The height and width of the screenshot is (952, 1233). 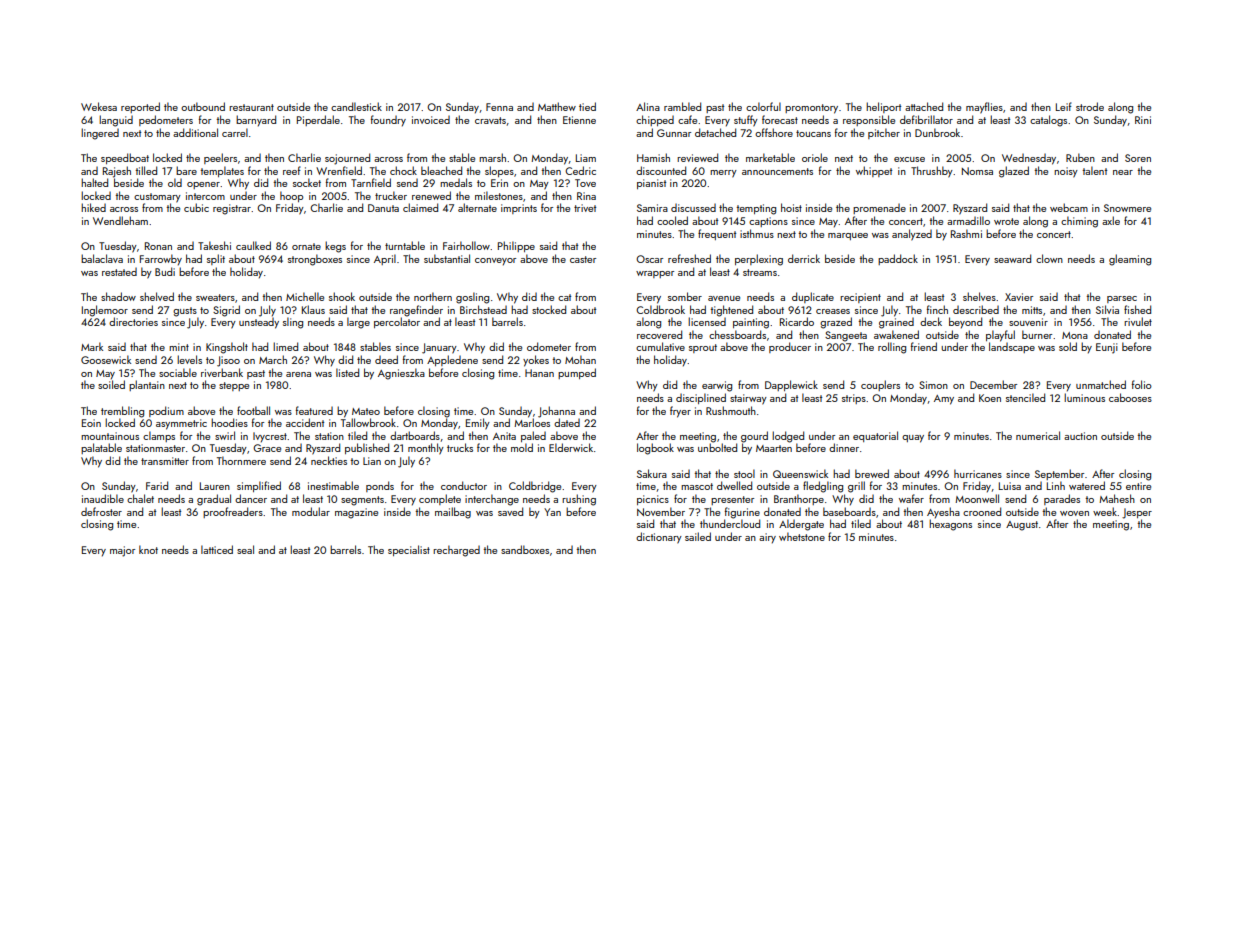 What do you see at coordinates (1142, 384) in the screenshot?
I see `folio` at bounding box center [1142, 384].
